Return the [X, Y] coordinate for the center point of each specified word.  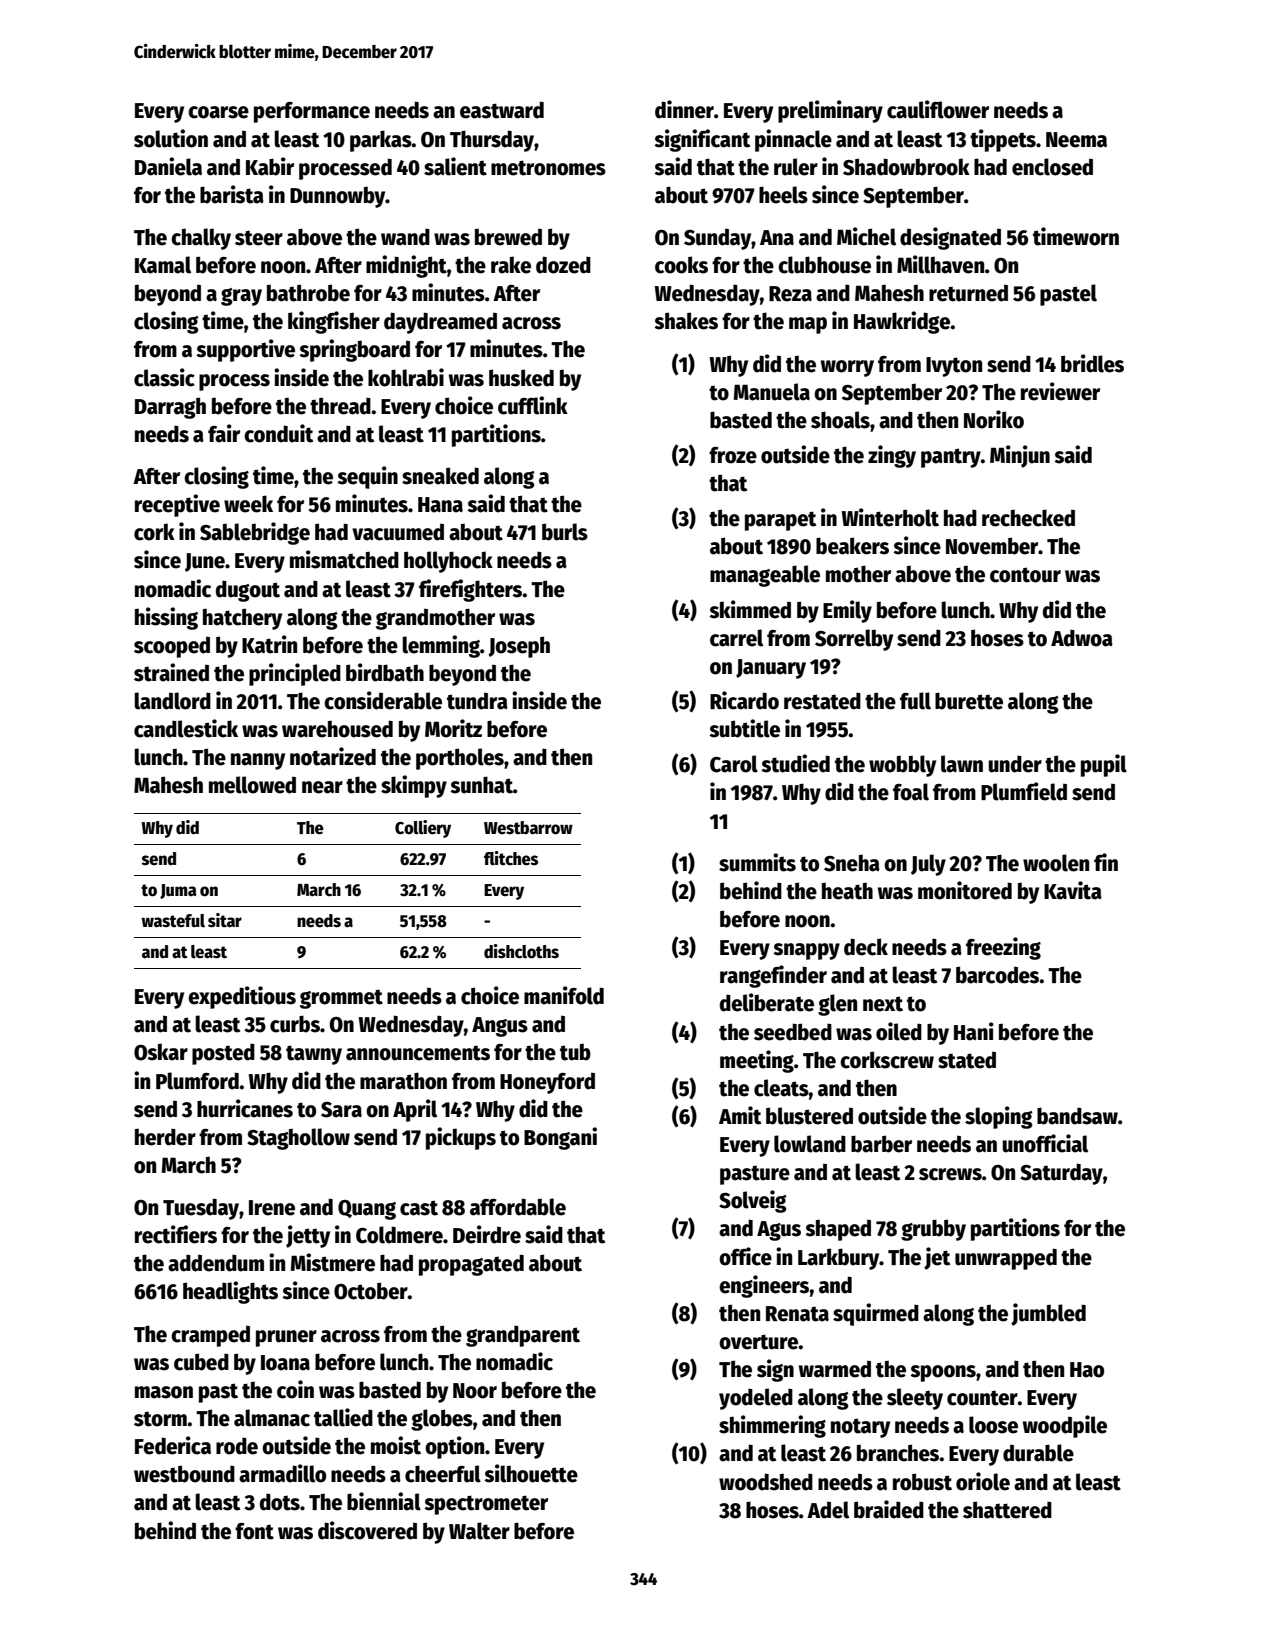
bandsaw [1077, 1116]
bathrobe [308, 293]
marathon [403, 1081]
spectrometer [486, 1505]
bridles [1092, 363]
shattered [1007, 1510]
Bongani [560, 1138]
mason [164, 1392]
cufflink [533, 405]
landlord [172, 701]
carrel [736, 638]
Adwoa [1082, 638]
